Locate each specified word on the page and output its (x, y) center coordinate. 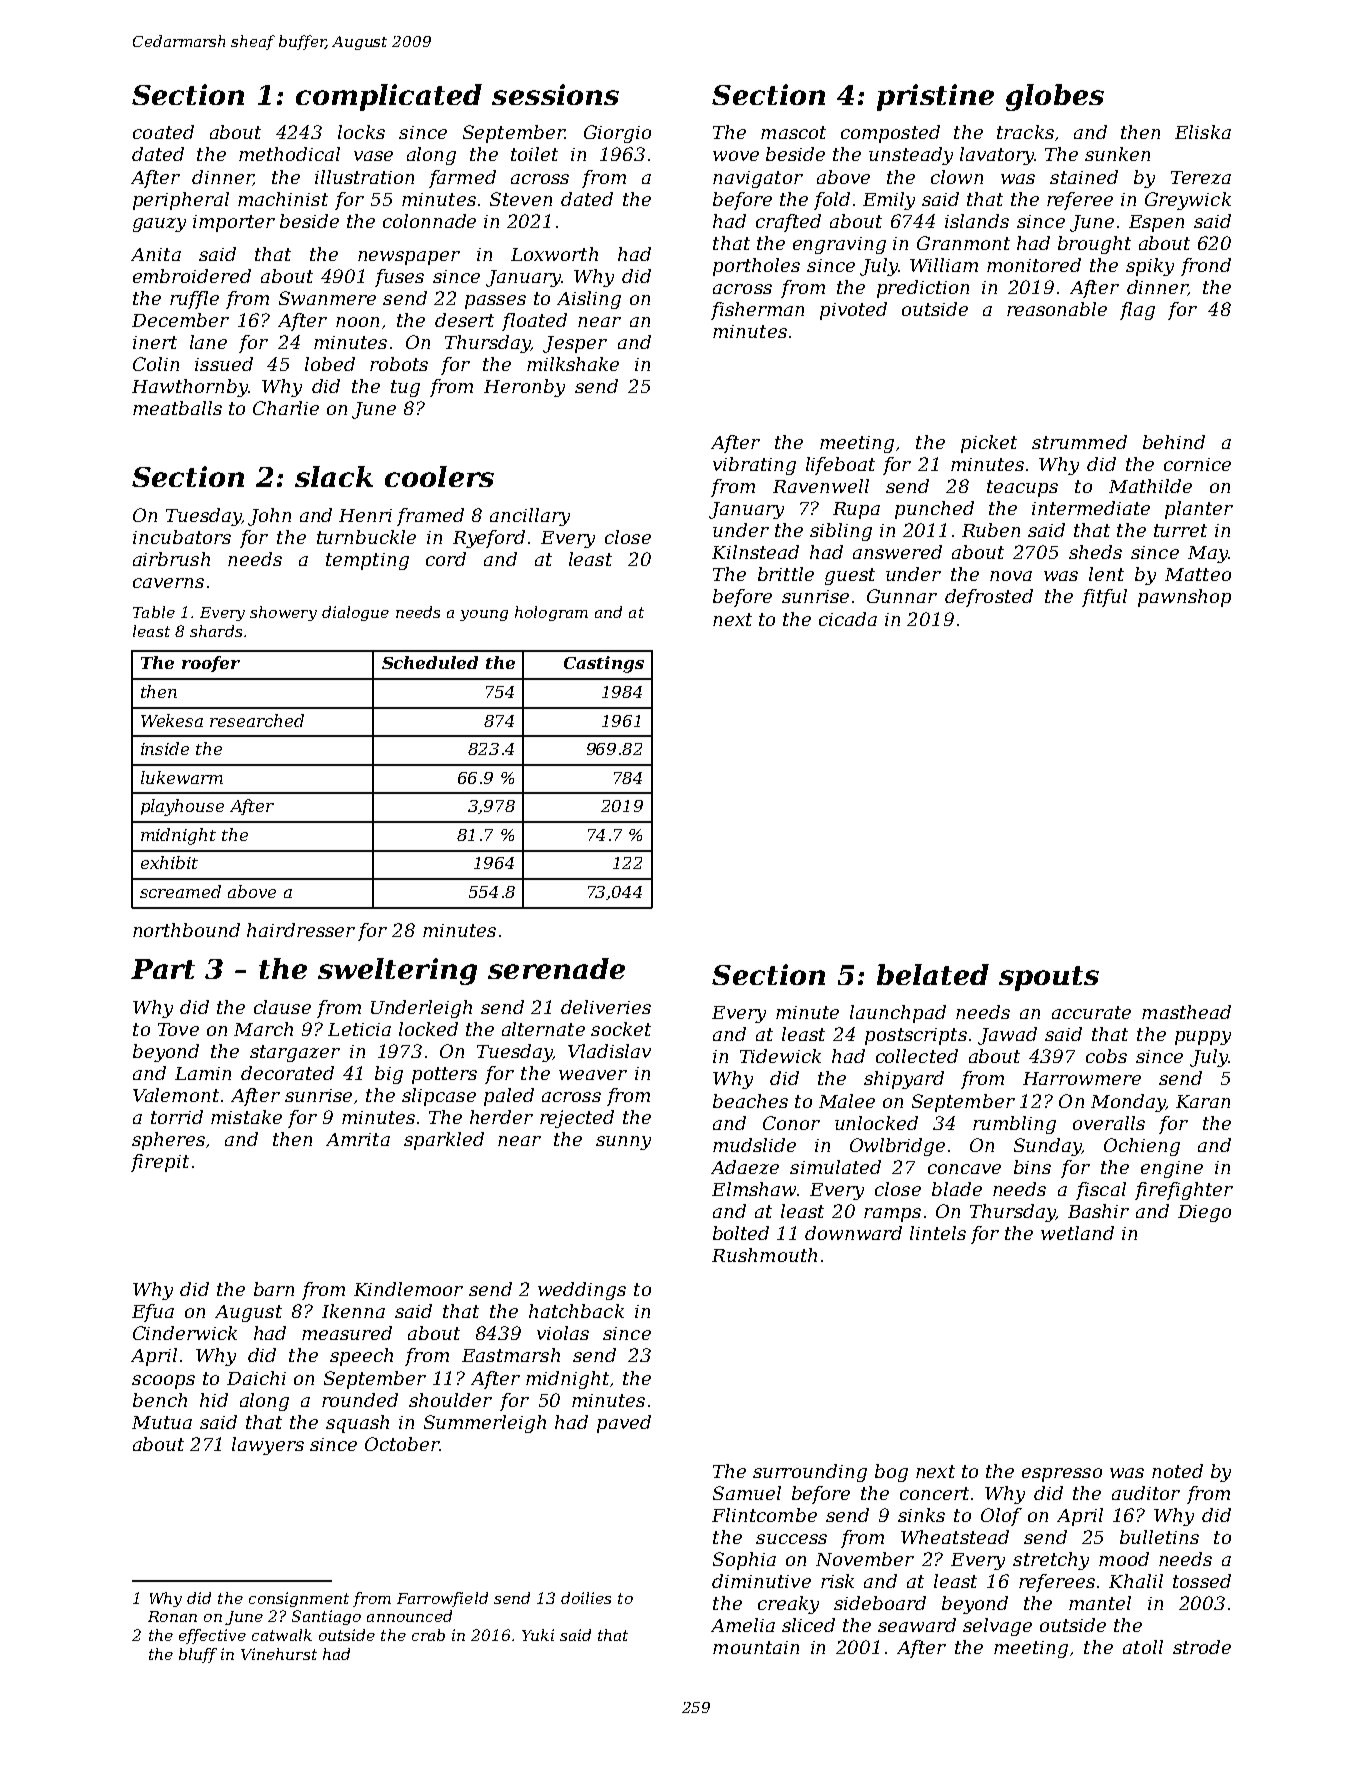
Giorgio (617, 134)
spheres (168, 1141)
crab (428, 1635)
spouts (1049, 978)
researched (257, 720)
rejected (577, 1119)
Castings (604, 664)
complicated (389, 97)
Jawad (1007, 1036)
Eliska (1203, 132)
